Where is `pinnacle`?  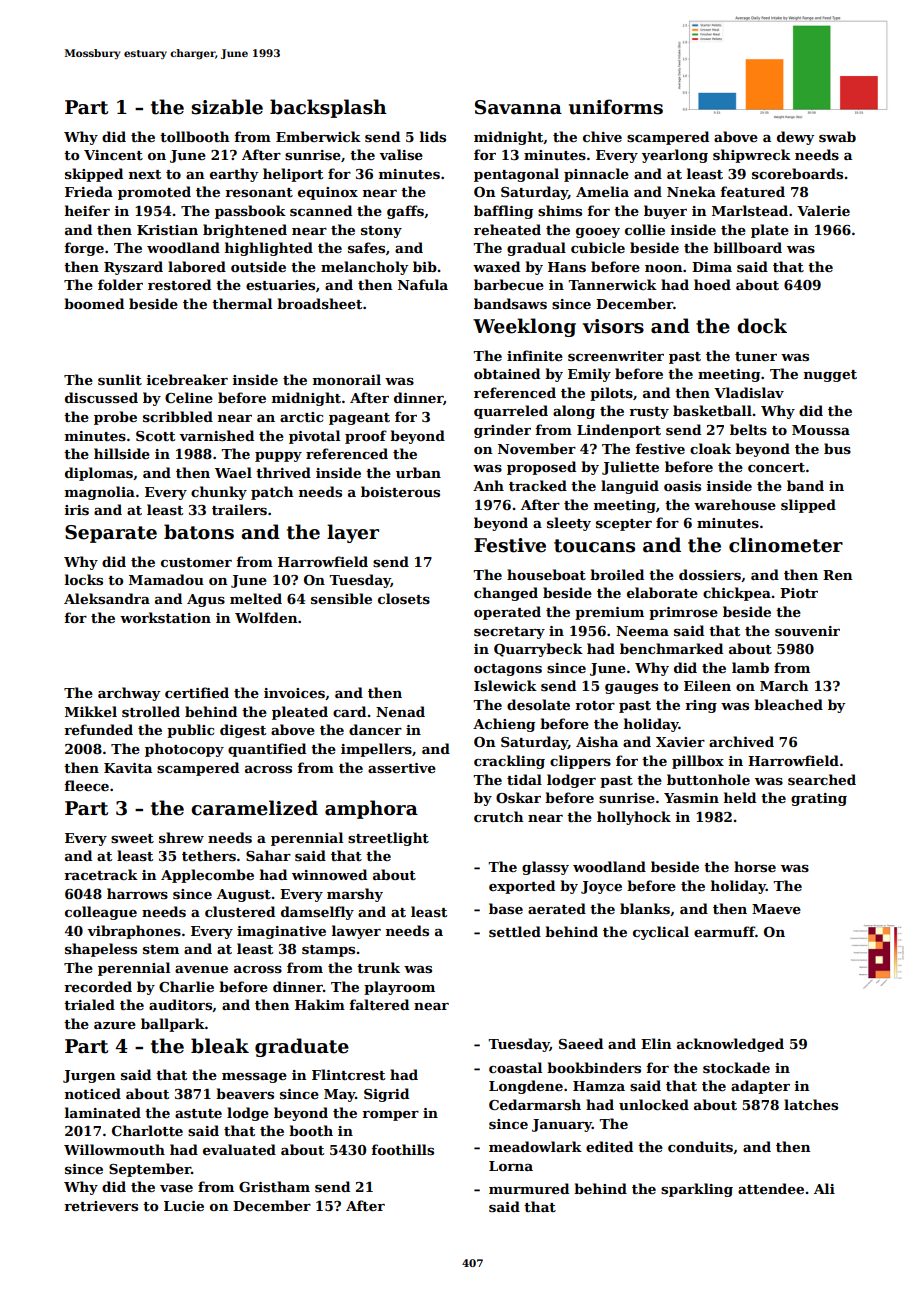
pinnacle is located at coordinates (596, 175).
